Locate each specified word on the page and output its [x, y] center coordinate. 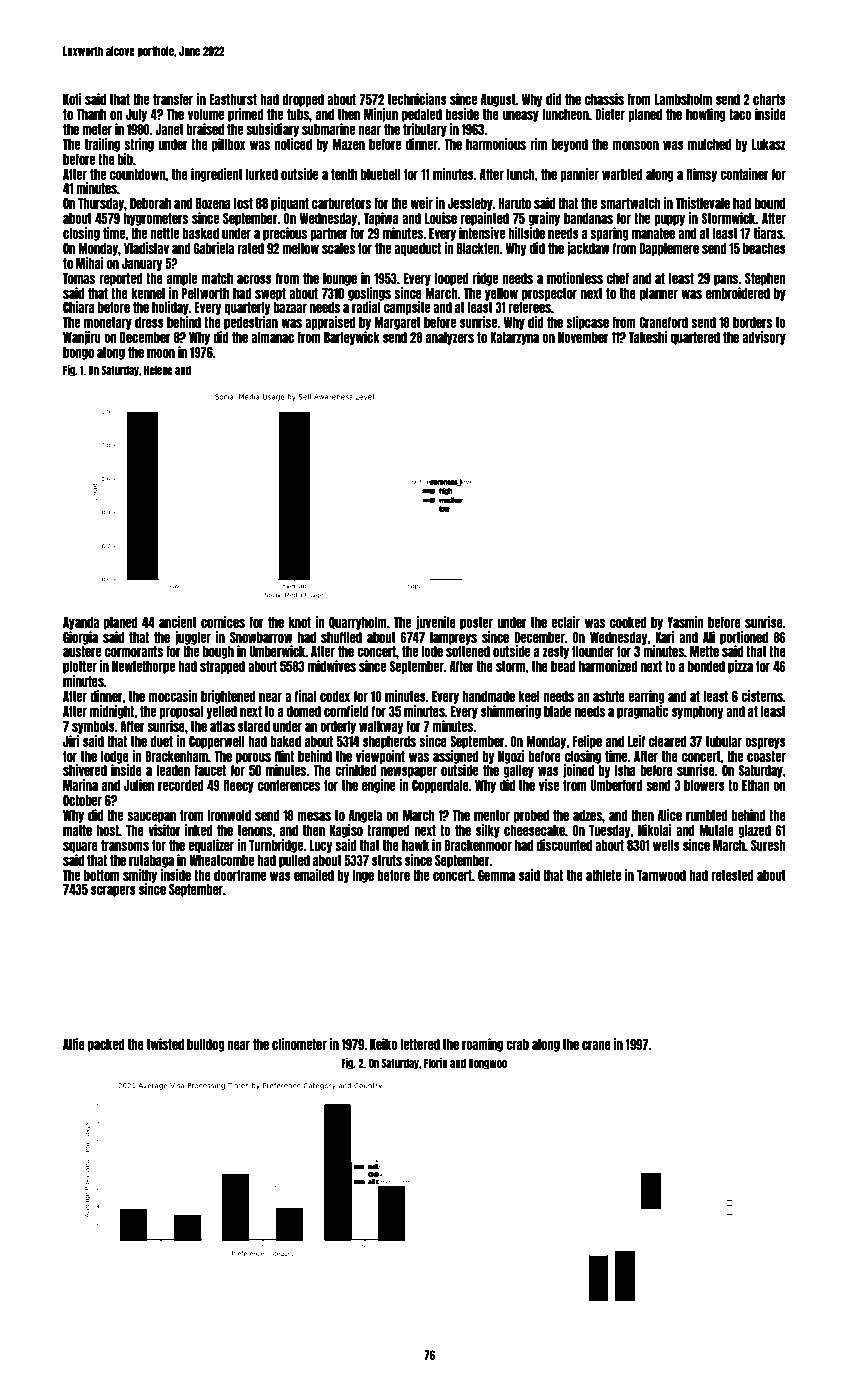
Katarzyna [514, 338]
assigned [455, 757]
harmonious [496, 144]
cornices [223, 622]
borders [752, 322]
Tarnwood [661, 875]
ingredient [217, 175]
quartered [695, 338]
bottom [101, 875]
